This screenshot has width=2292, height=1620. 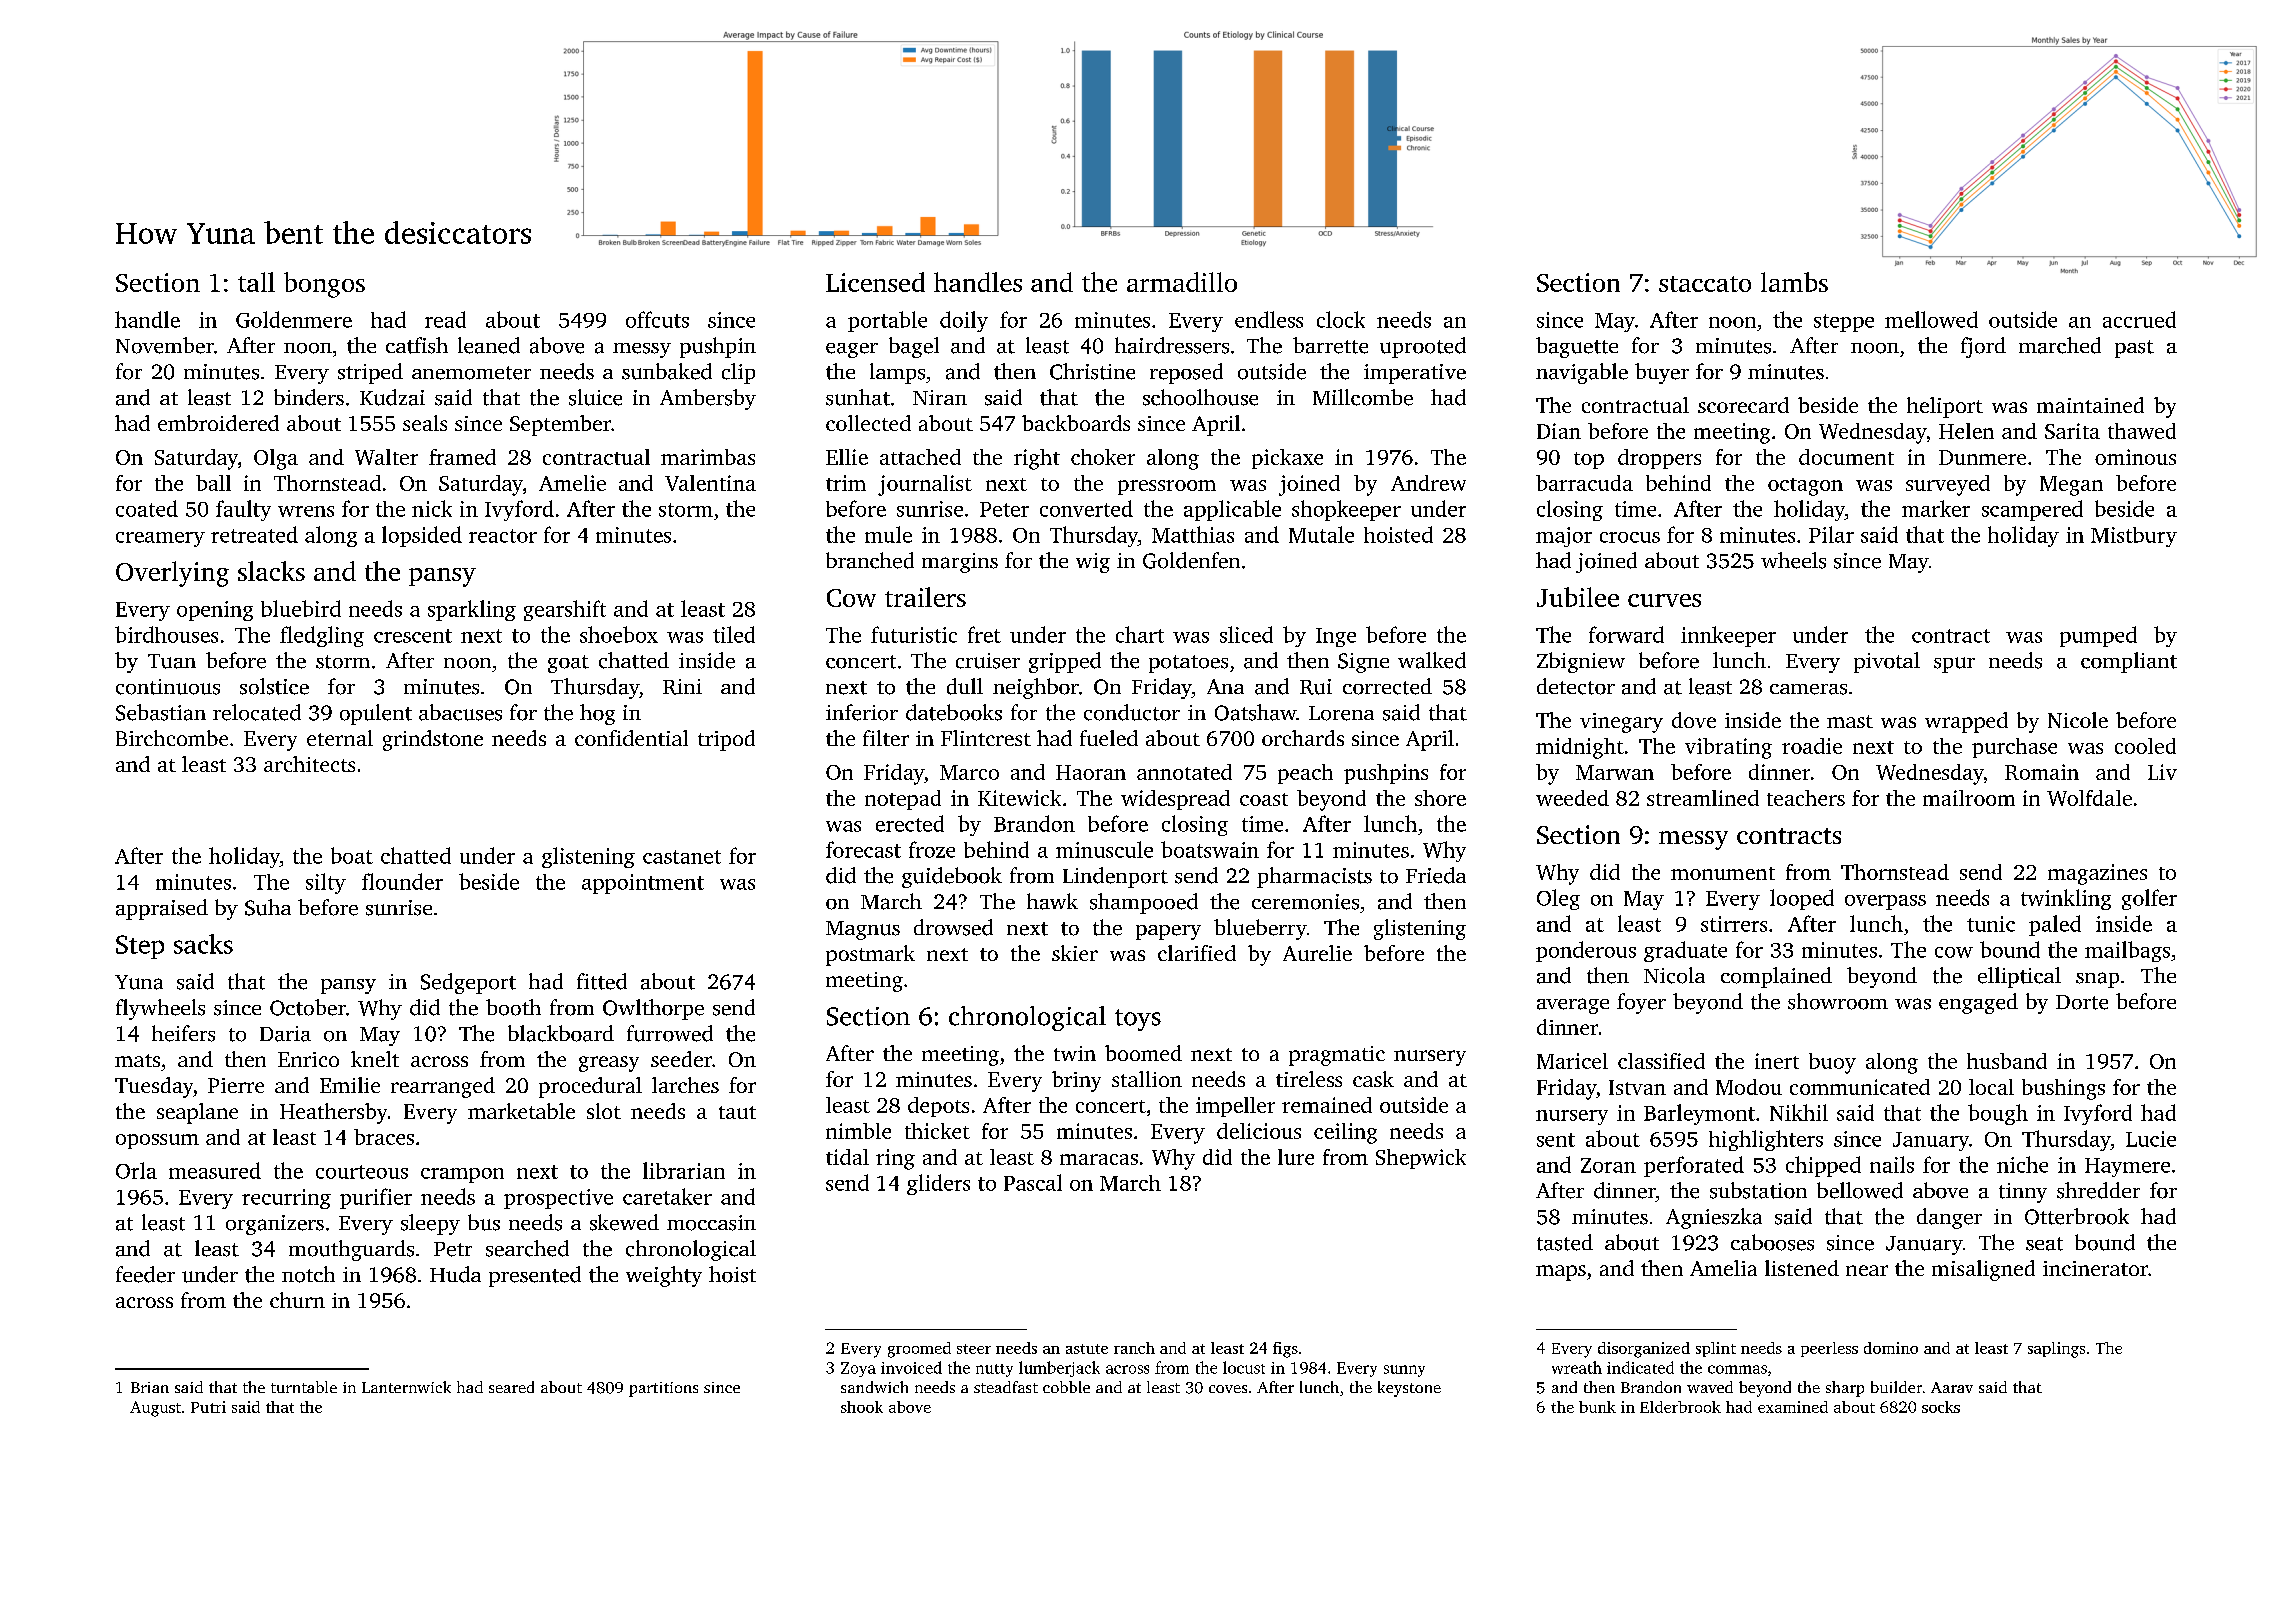 What do you see at coordinates (309, 397) in the screenshot?
I see `binders` at bounding box center [309, 397].
